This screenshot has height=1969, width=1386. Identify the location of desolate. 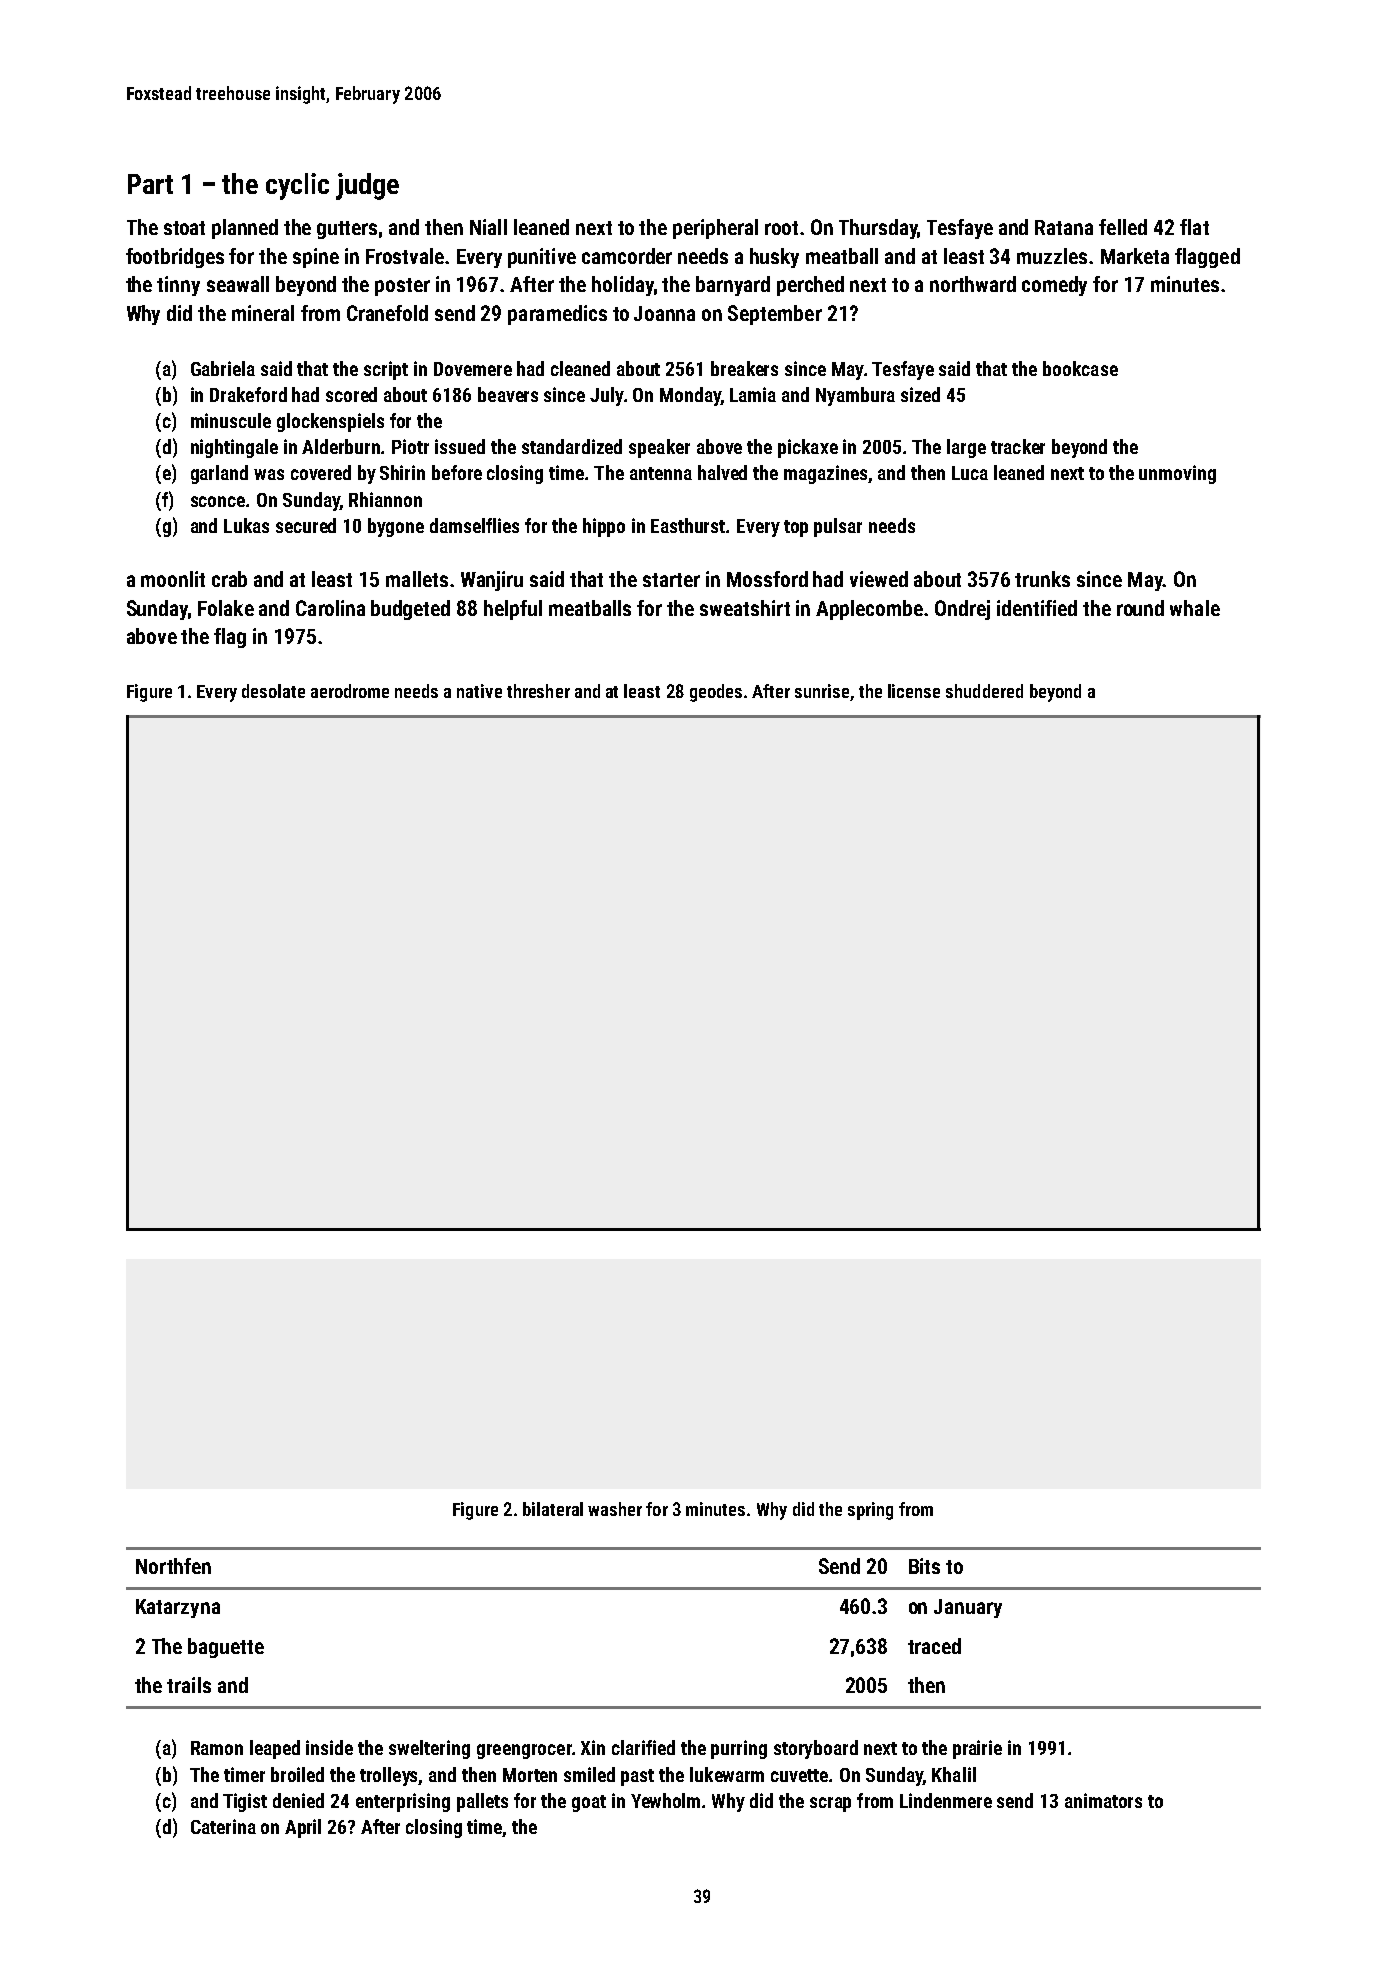
(273, 691).
